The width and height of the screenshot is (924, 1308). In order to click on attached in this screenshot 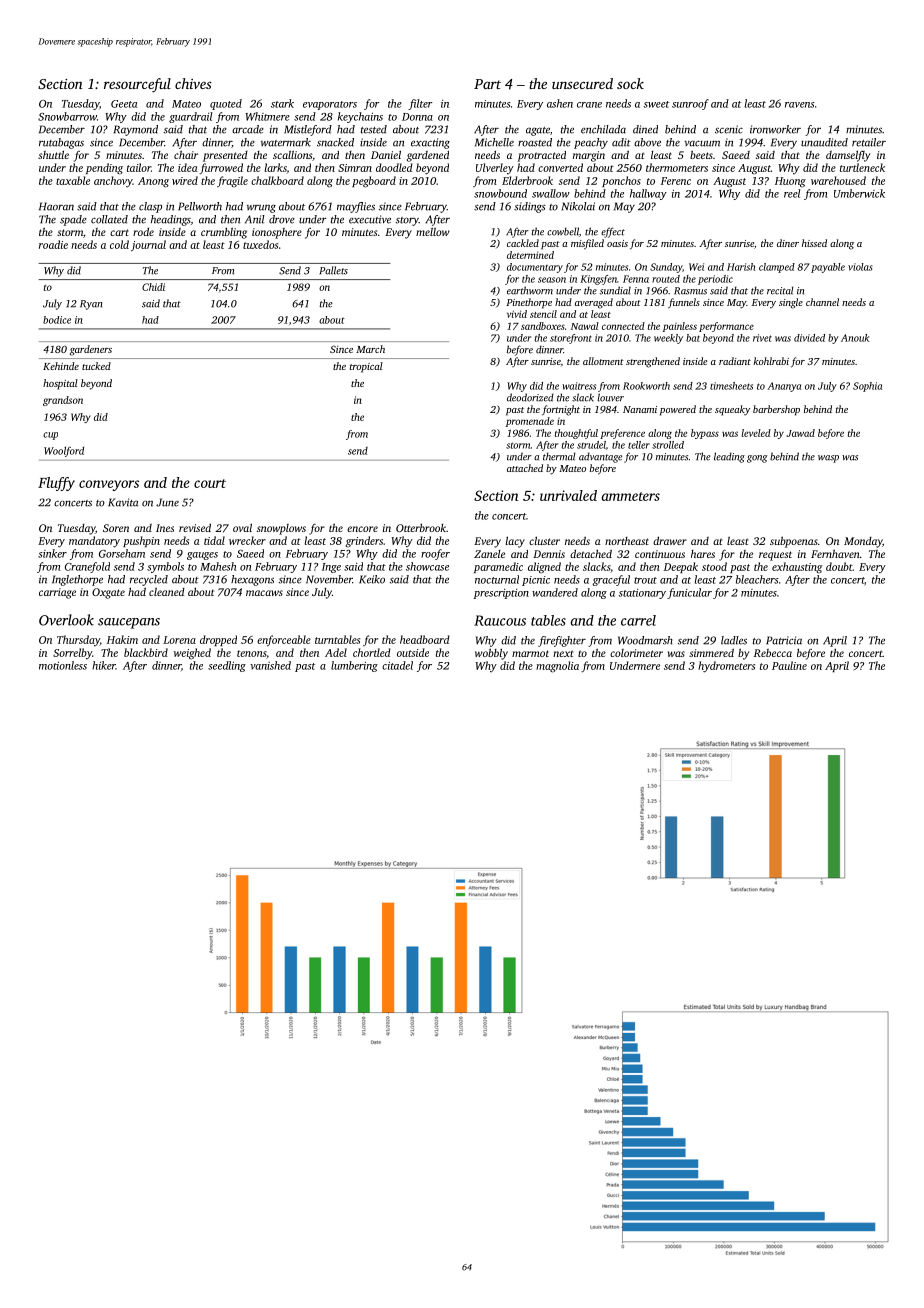, I will do `click(525, 468)`.
